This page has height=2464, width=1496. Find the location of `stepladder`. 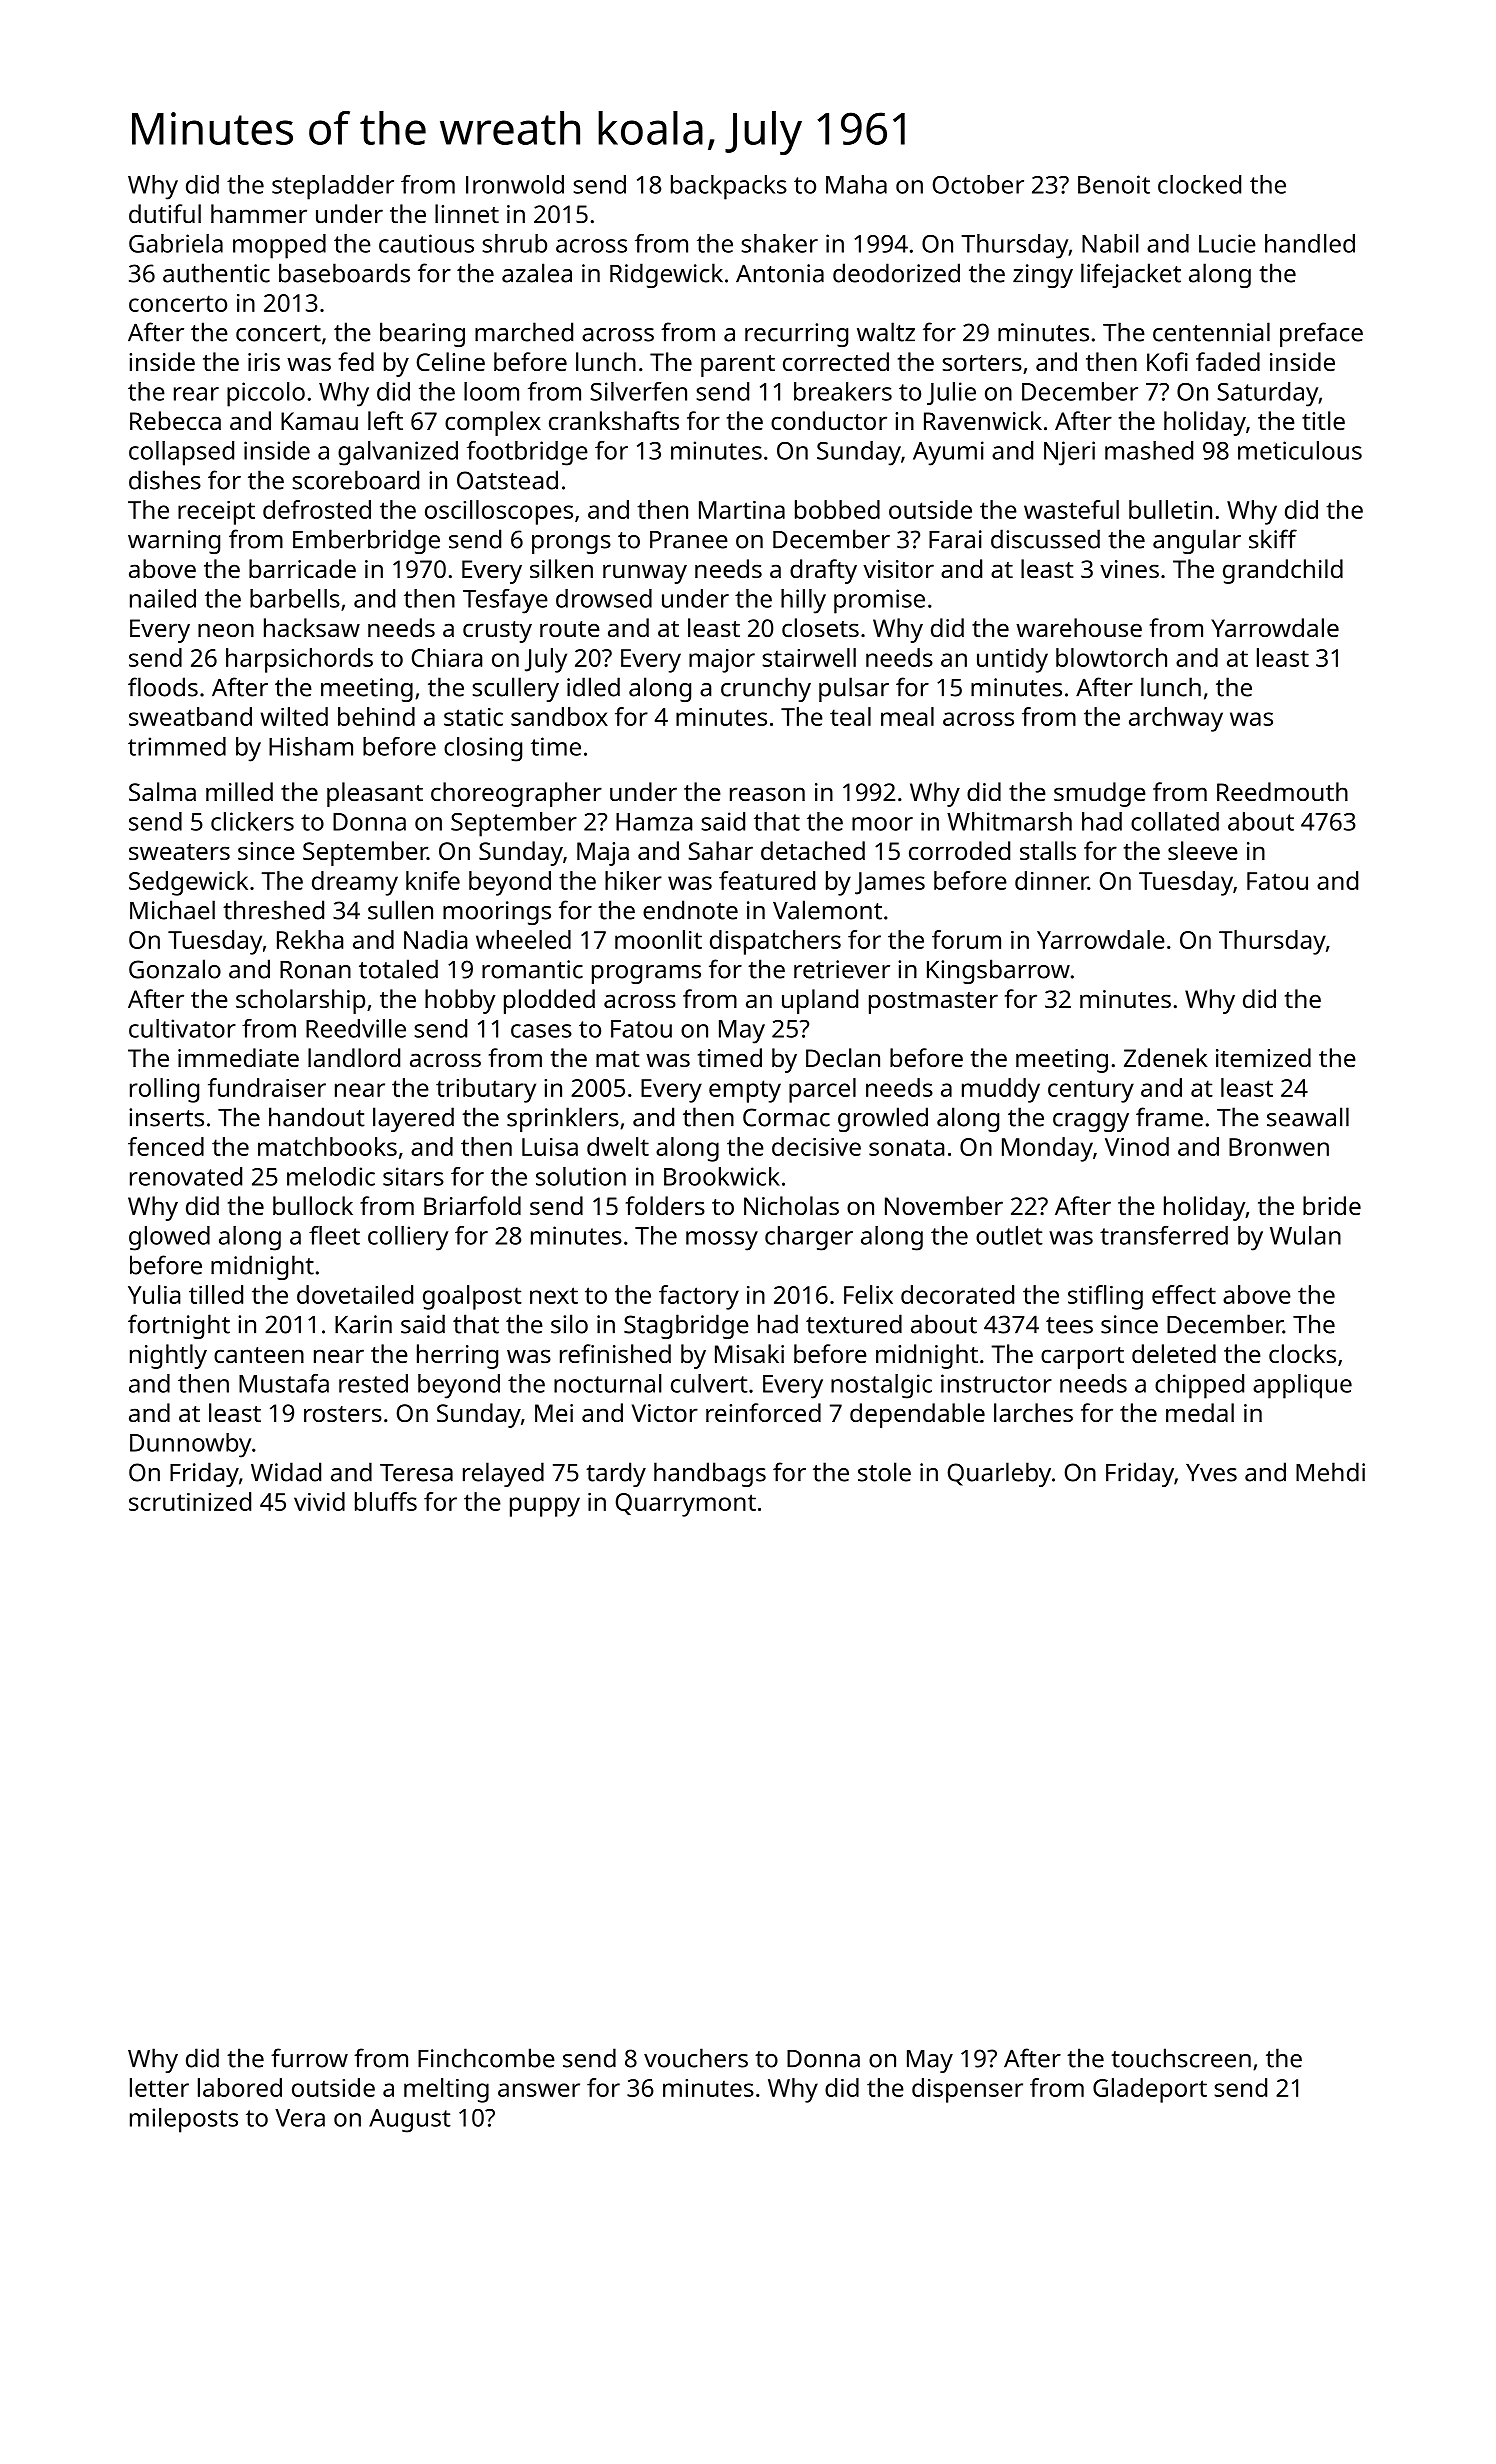

stepladder is located at coordinates (333, 187).
